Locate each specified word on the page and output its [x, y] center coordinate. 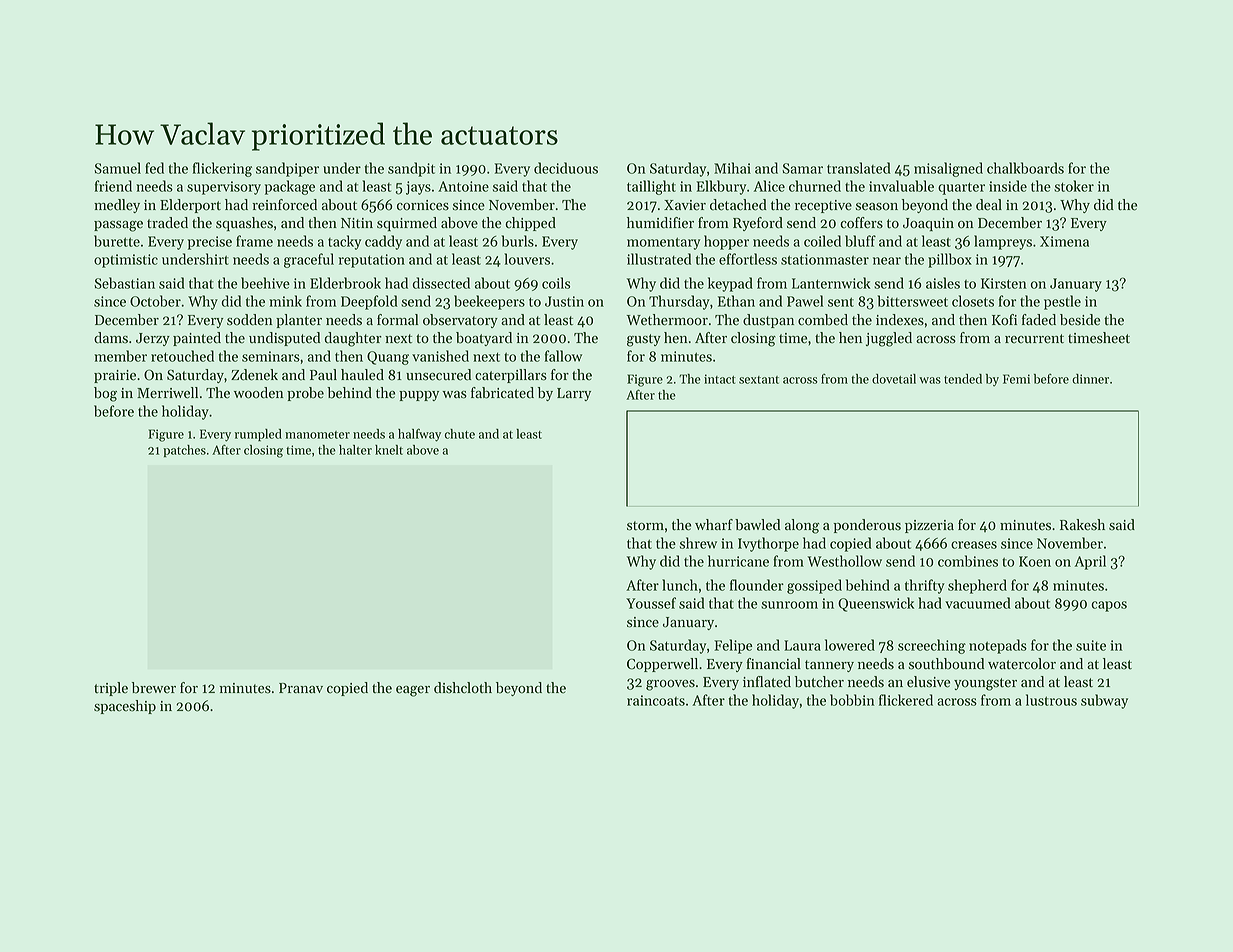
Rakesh [1082, 525]
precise [210, 243]
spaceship [125, 707]
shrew [698, 543]
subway [1104, 701]
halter [355, 450]
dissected [441, 283]
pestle [1062, 302]
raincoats [656, 700]
